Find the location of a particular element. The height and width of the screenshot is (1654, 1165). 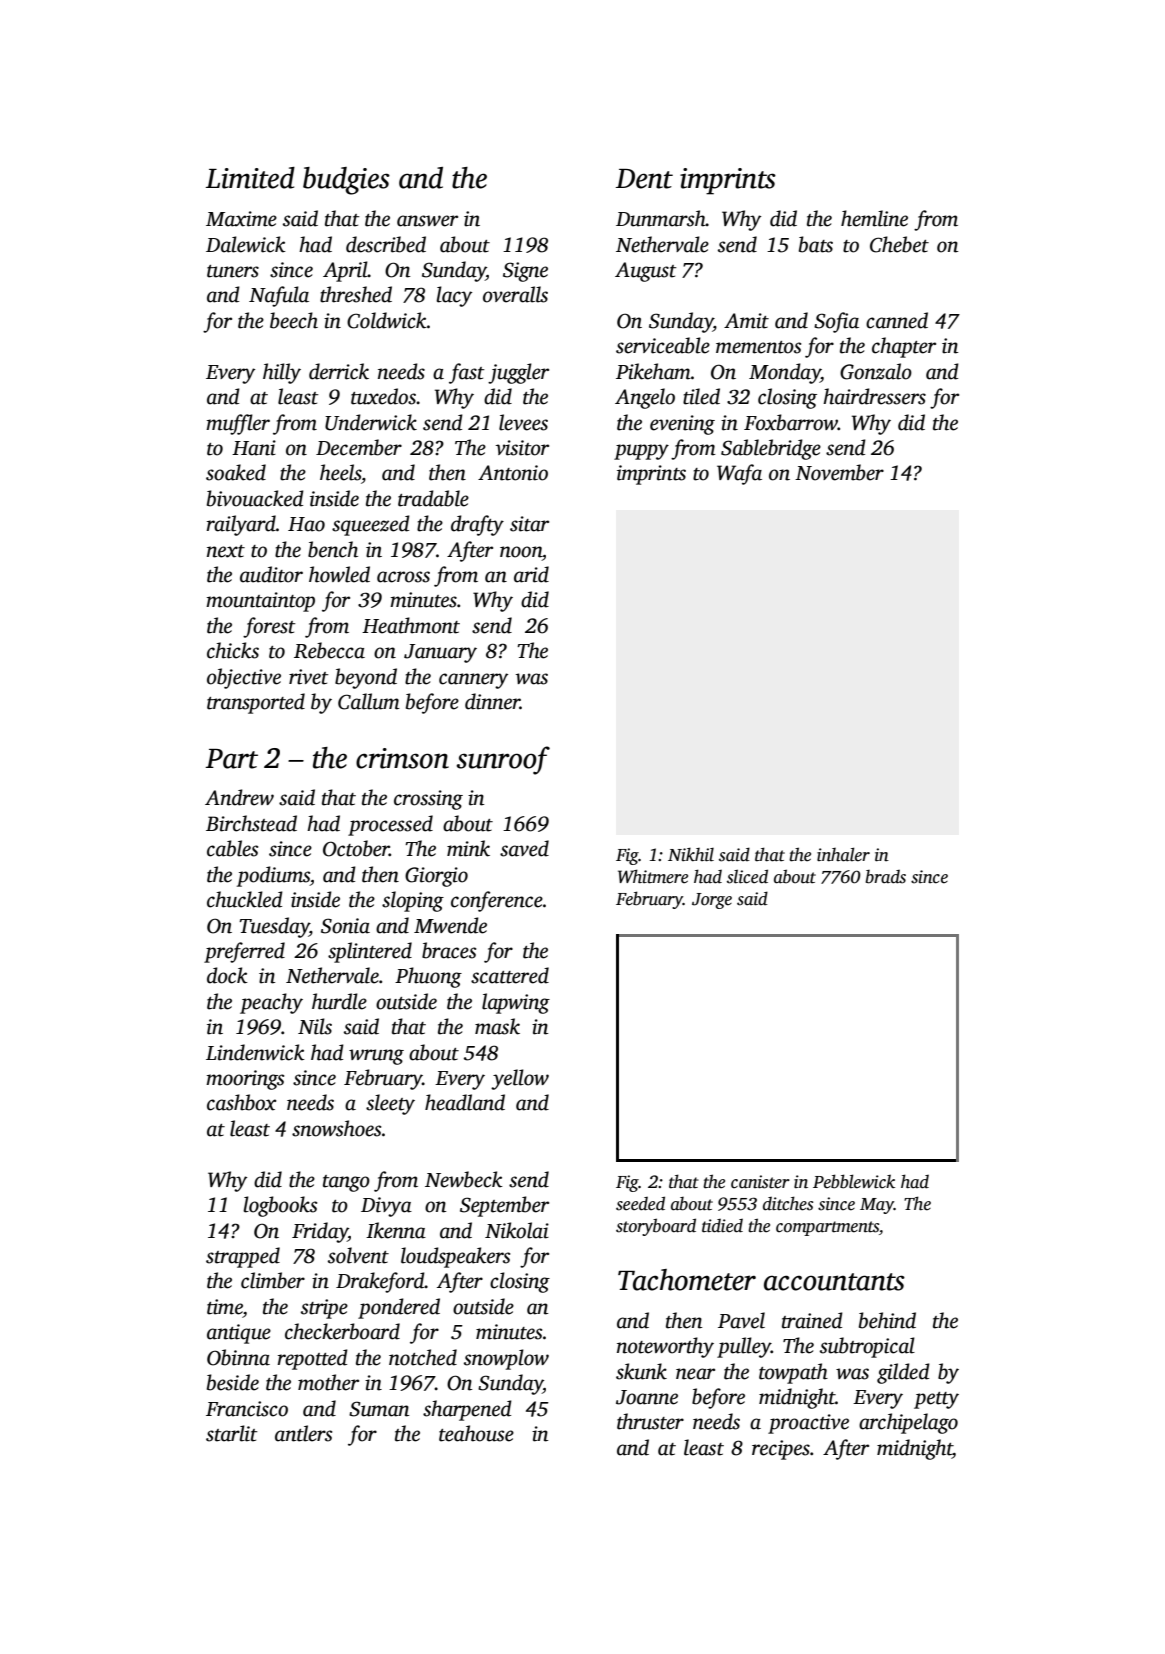

November is located at coordinates (839, 472).
